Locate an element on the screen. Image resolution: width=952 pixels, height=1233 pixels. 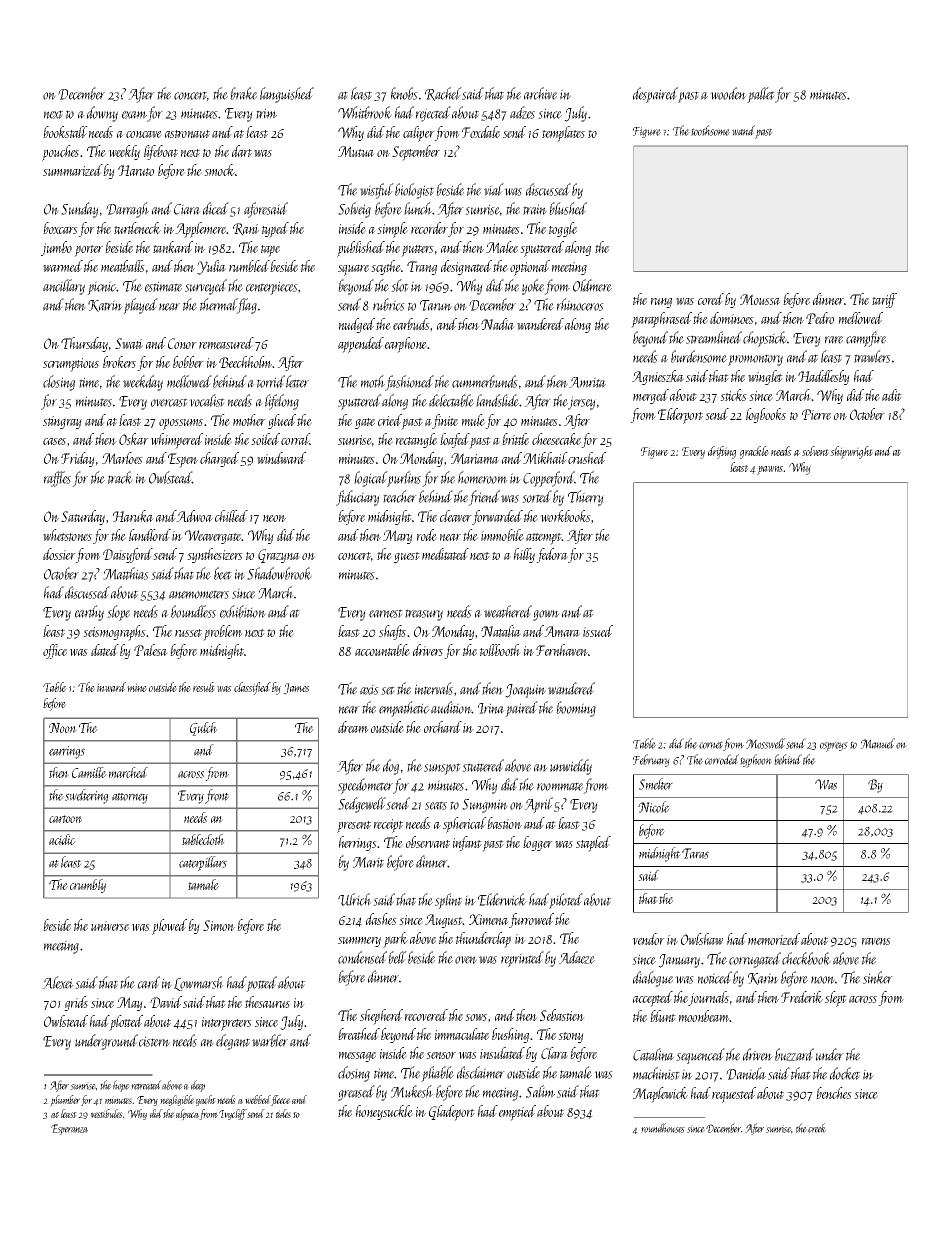
spherical is located at coordinates (465, 825).
